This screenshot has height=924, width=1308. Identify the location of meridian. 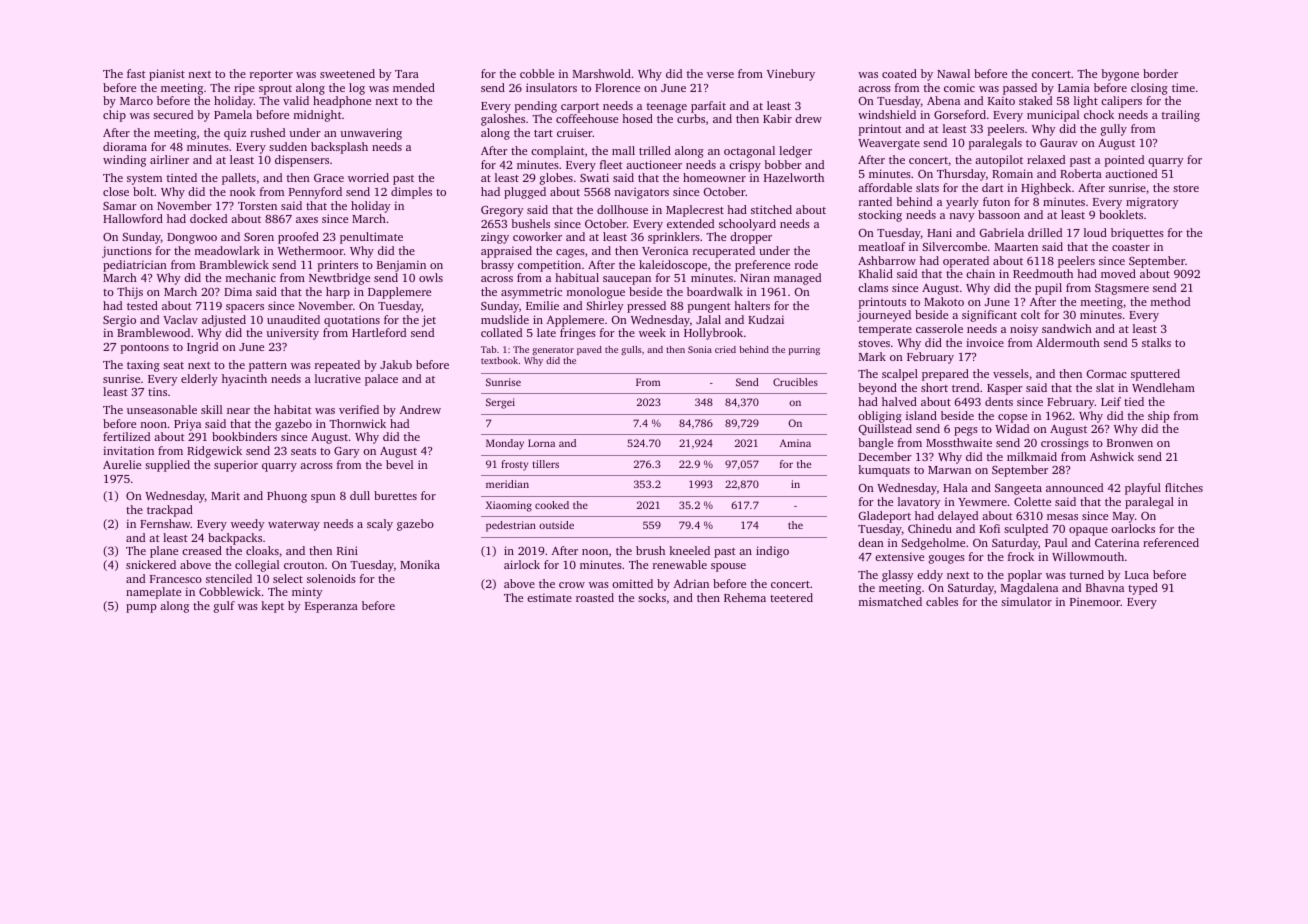
(507, 484).
